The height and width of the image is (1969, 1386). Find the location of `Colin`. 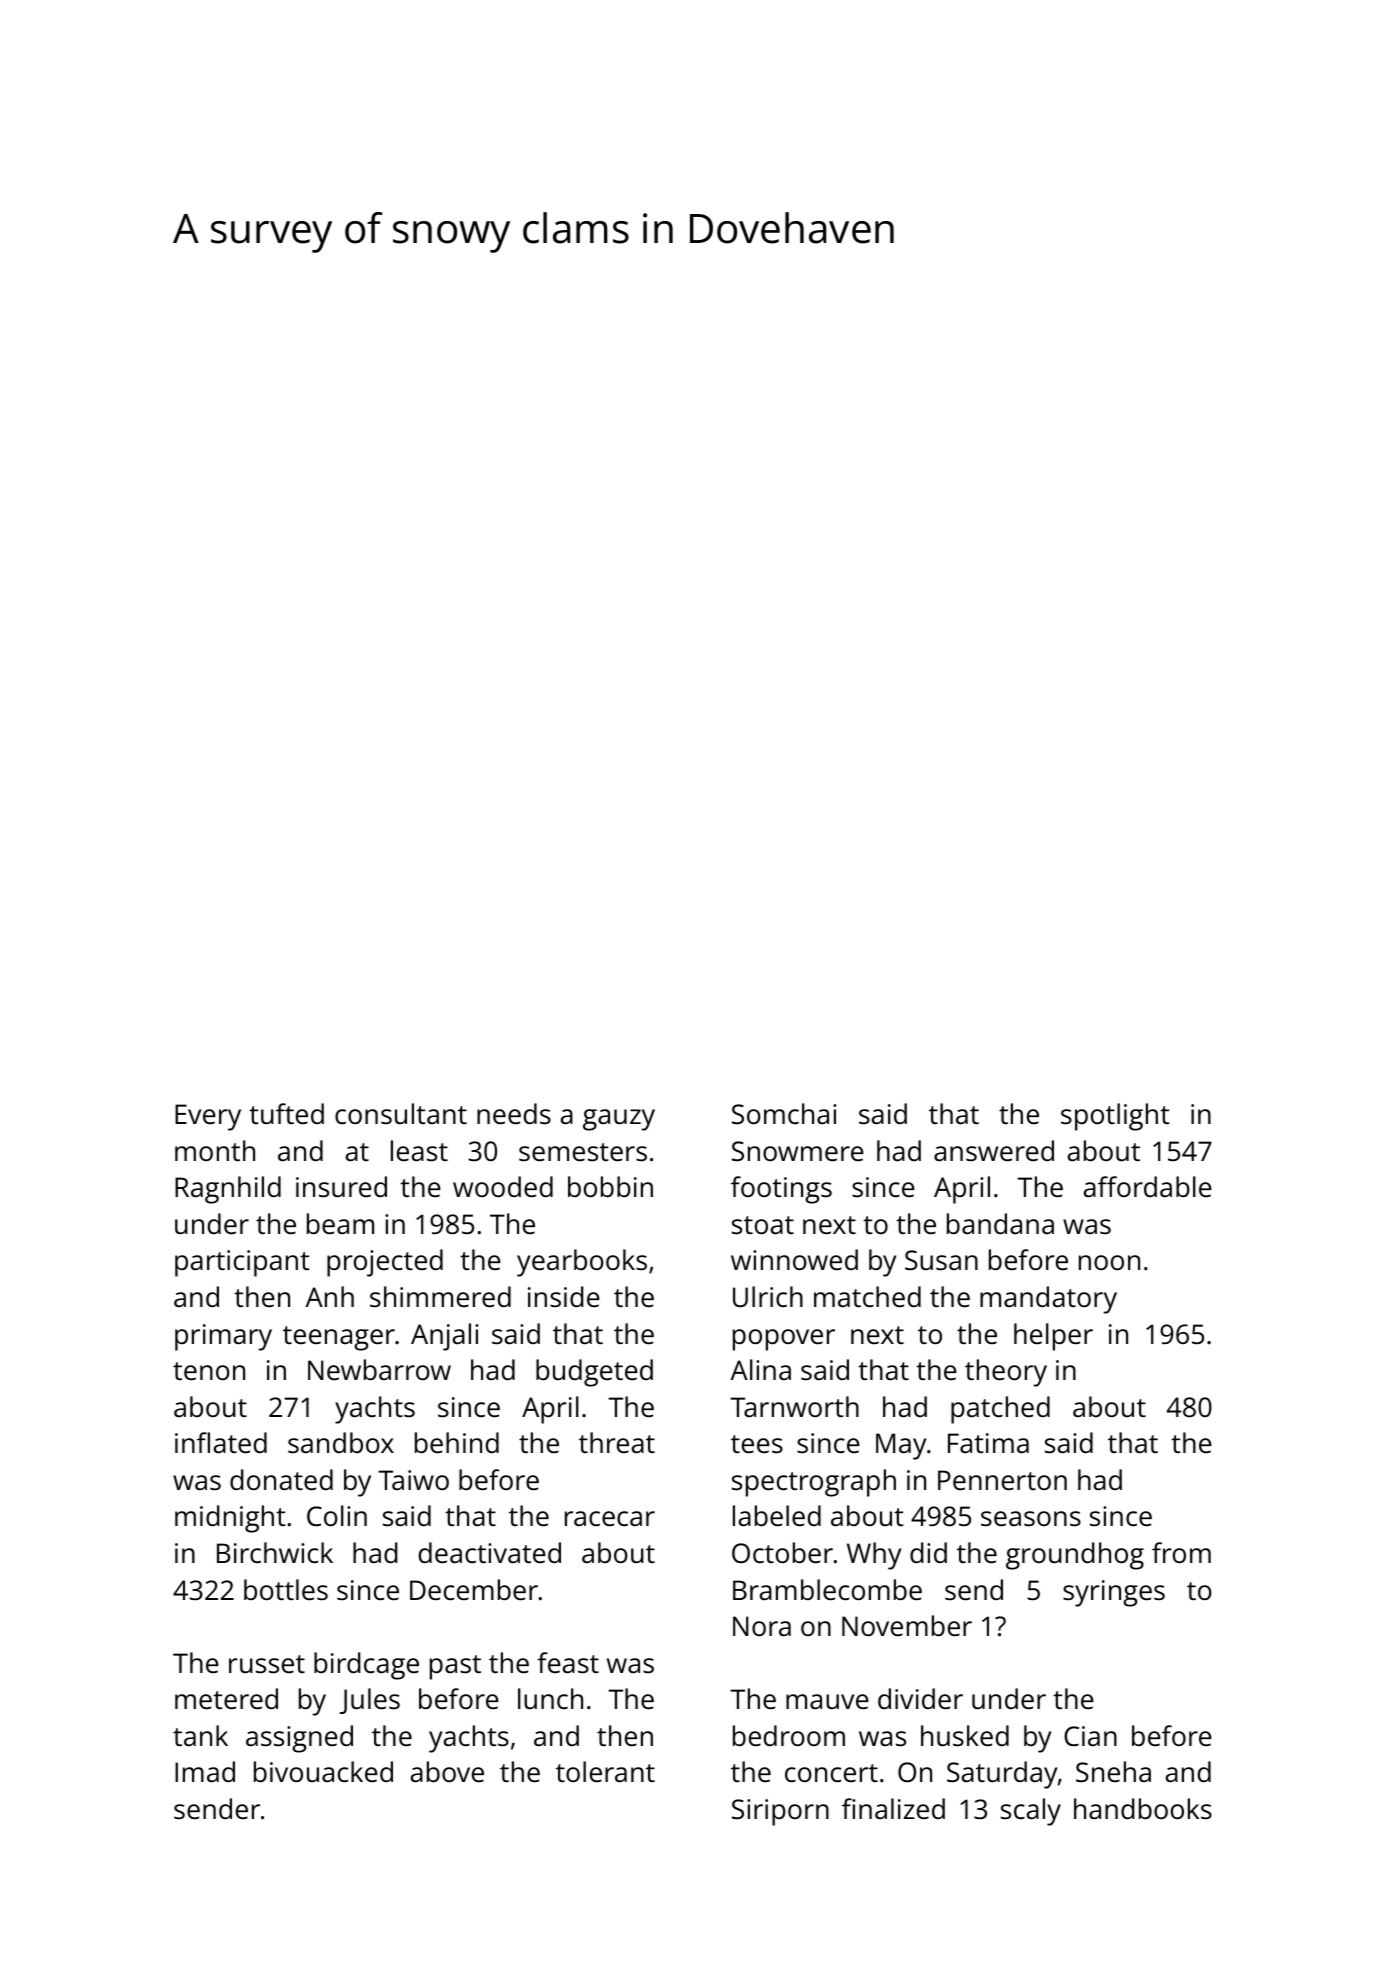

Colin is located at coordinates (337, 1516).
